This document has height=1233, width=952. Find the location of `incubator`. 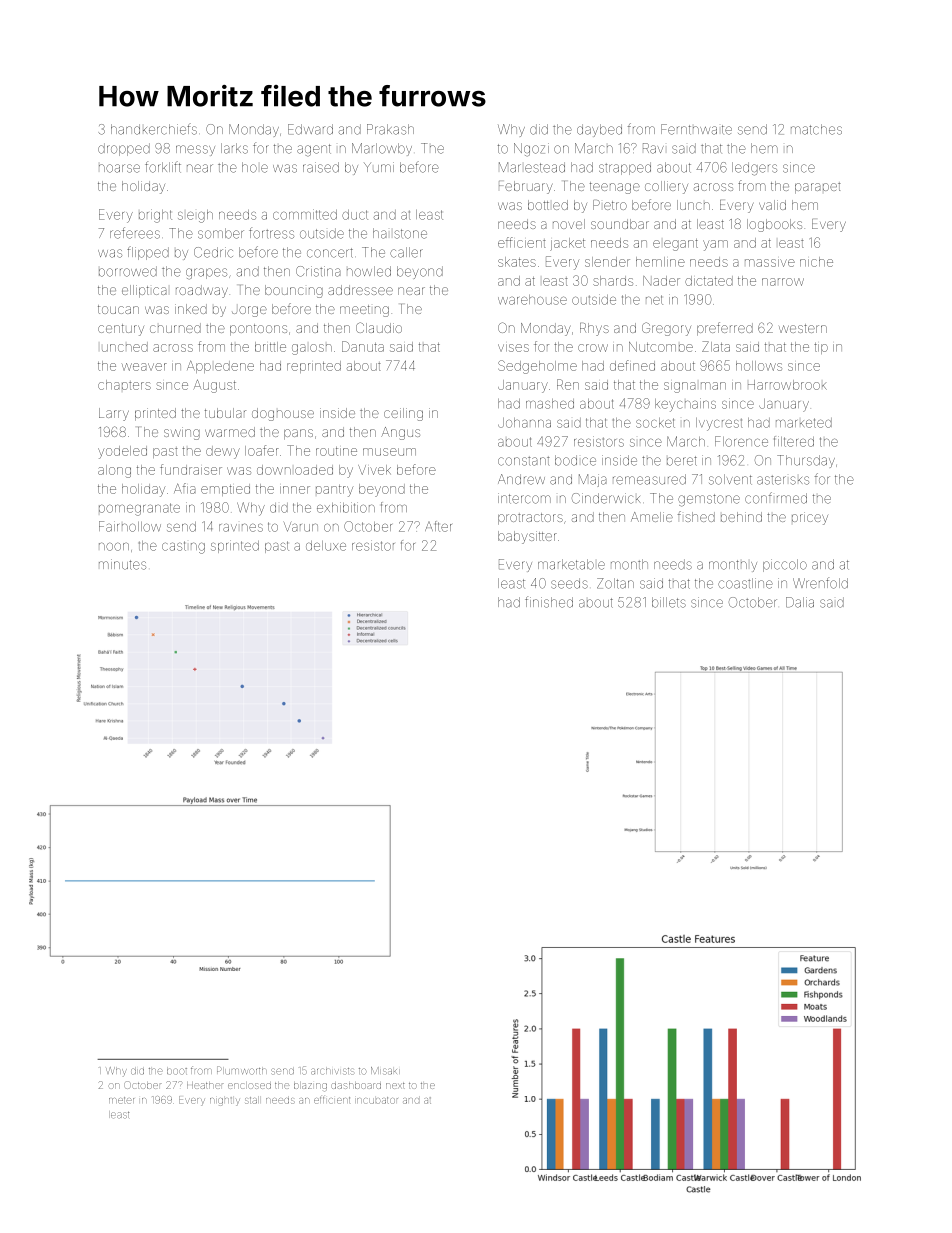

incubator is located at coordinates (377, 1100).
